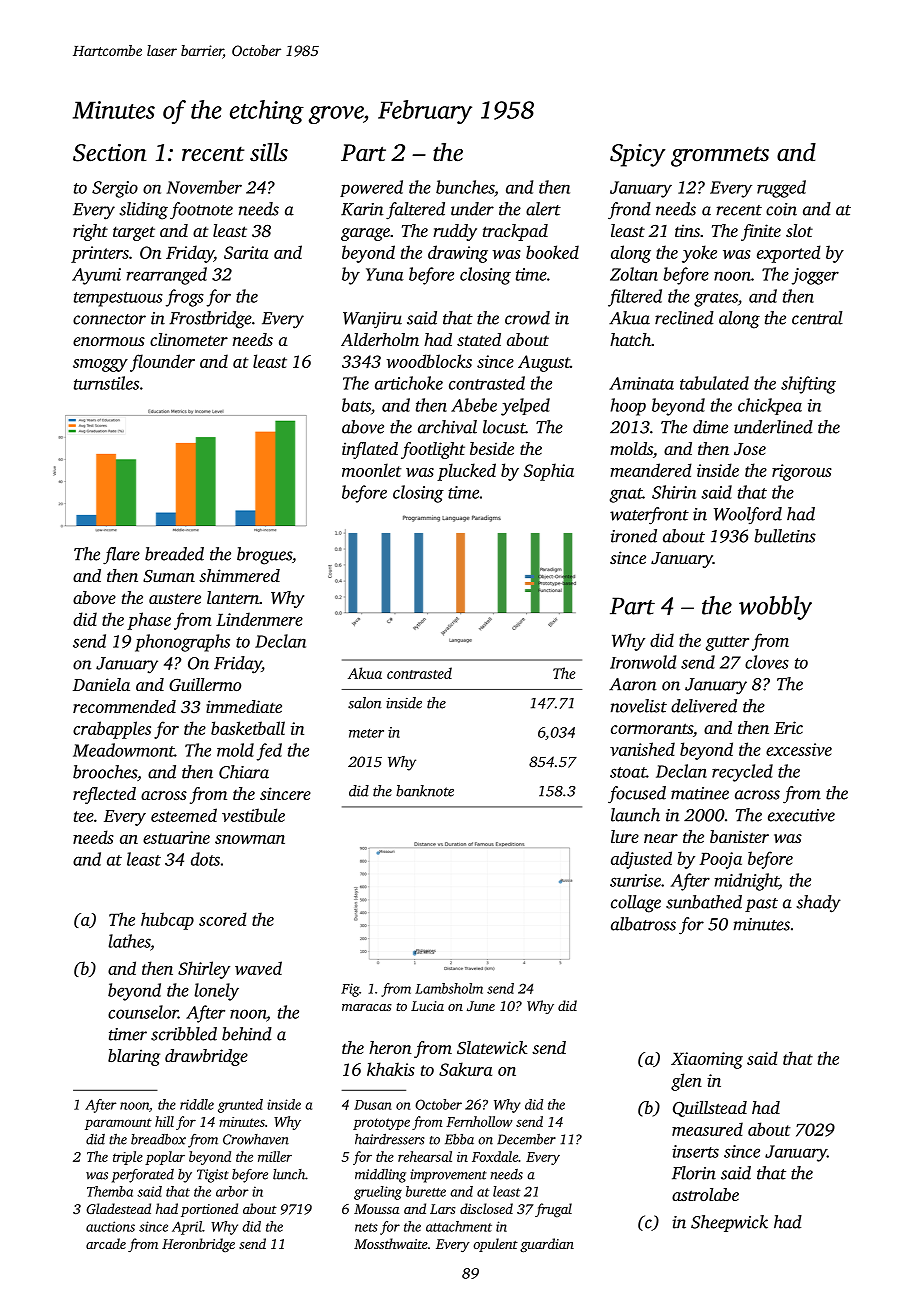  What do you see at coordinates (492, 448) in the image?
I see `beside` at bounding box center [492, 448].
